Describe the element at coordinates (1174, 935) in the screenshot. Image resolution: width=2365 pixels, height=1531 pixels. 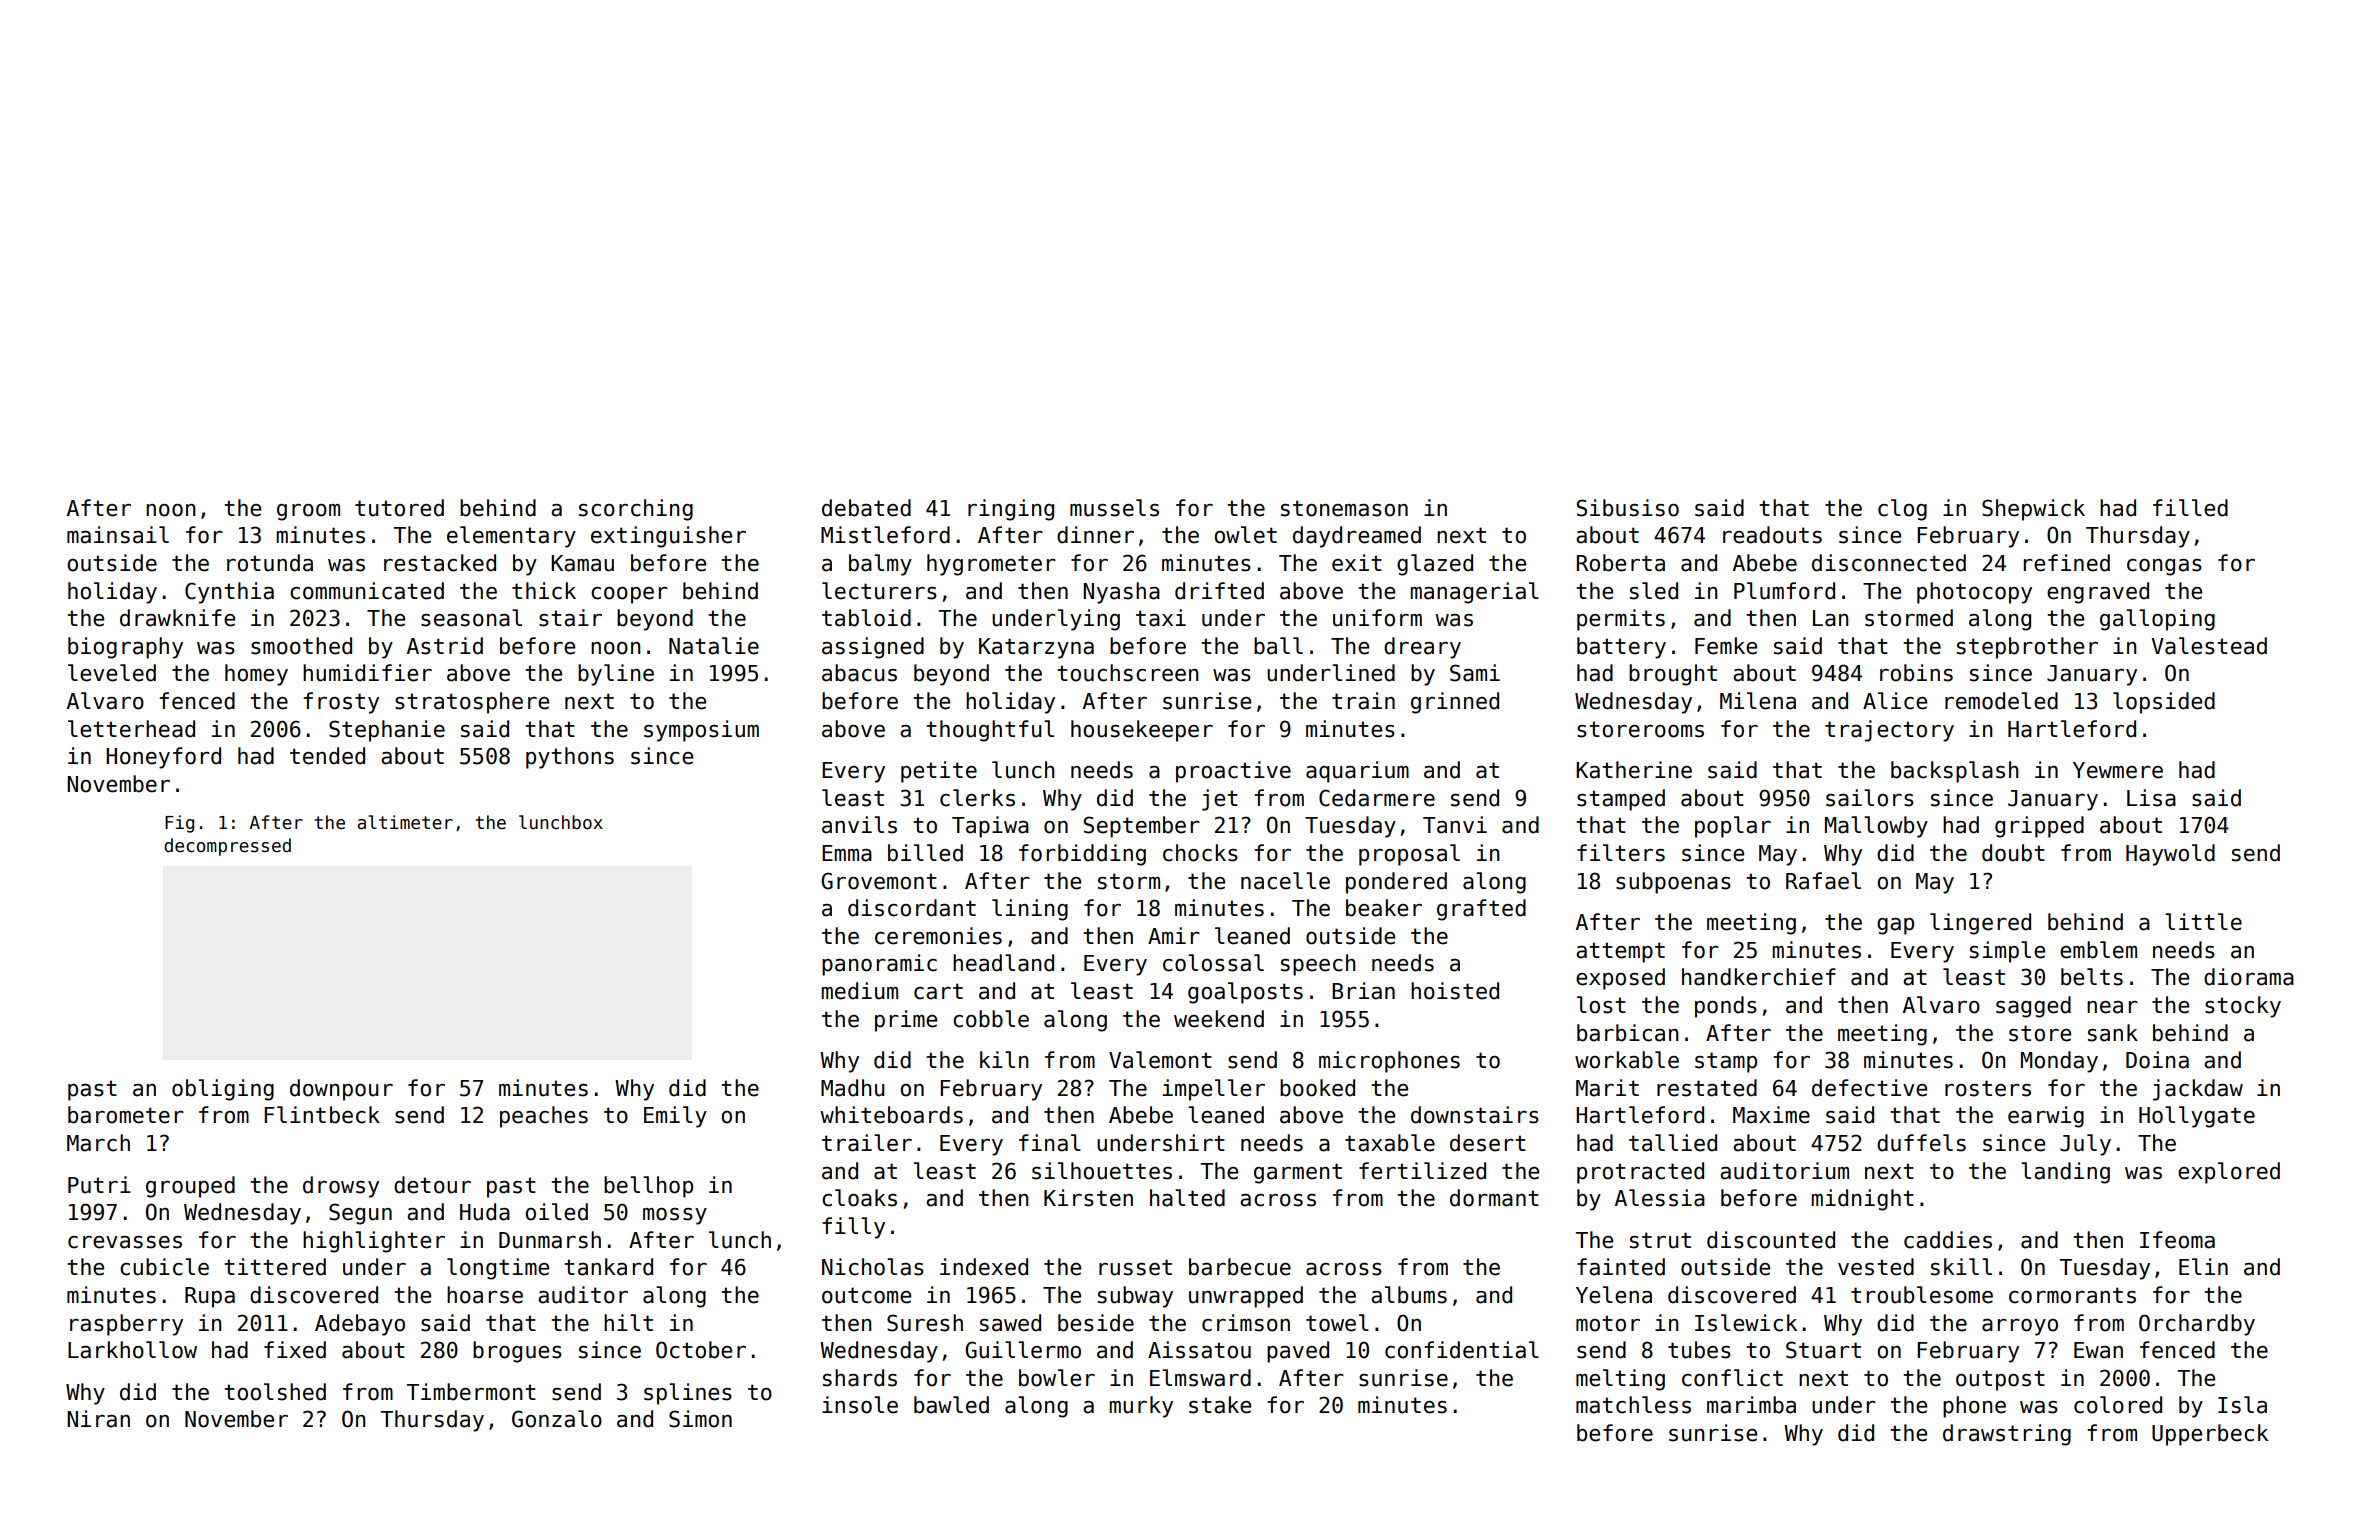
I see `Amir` at that location.
